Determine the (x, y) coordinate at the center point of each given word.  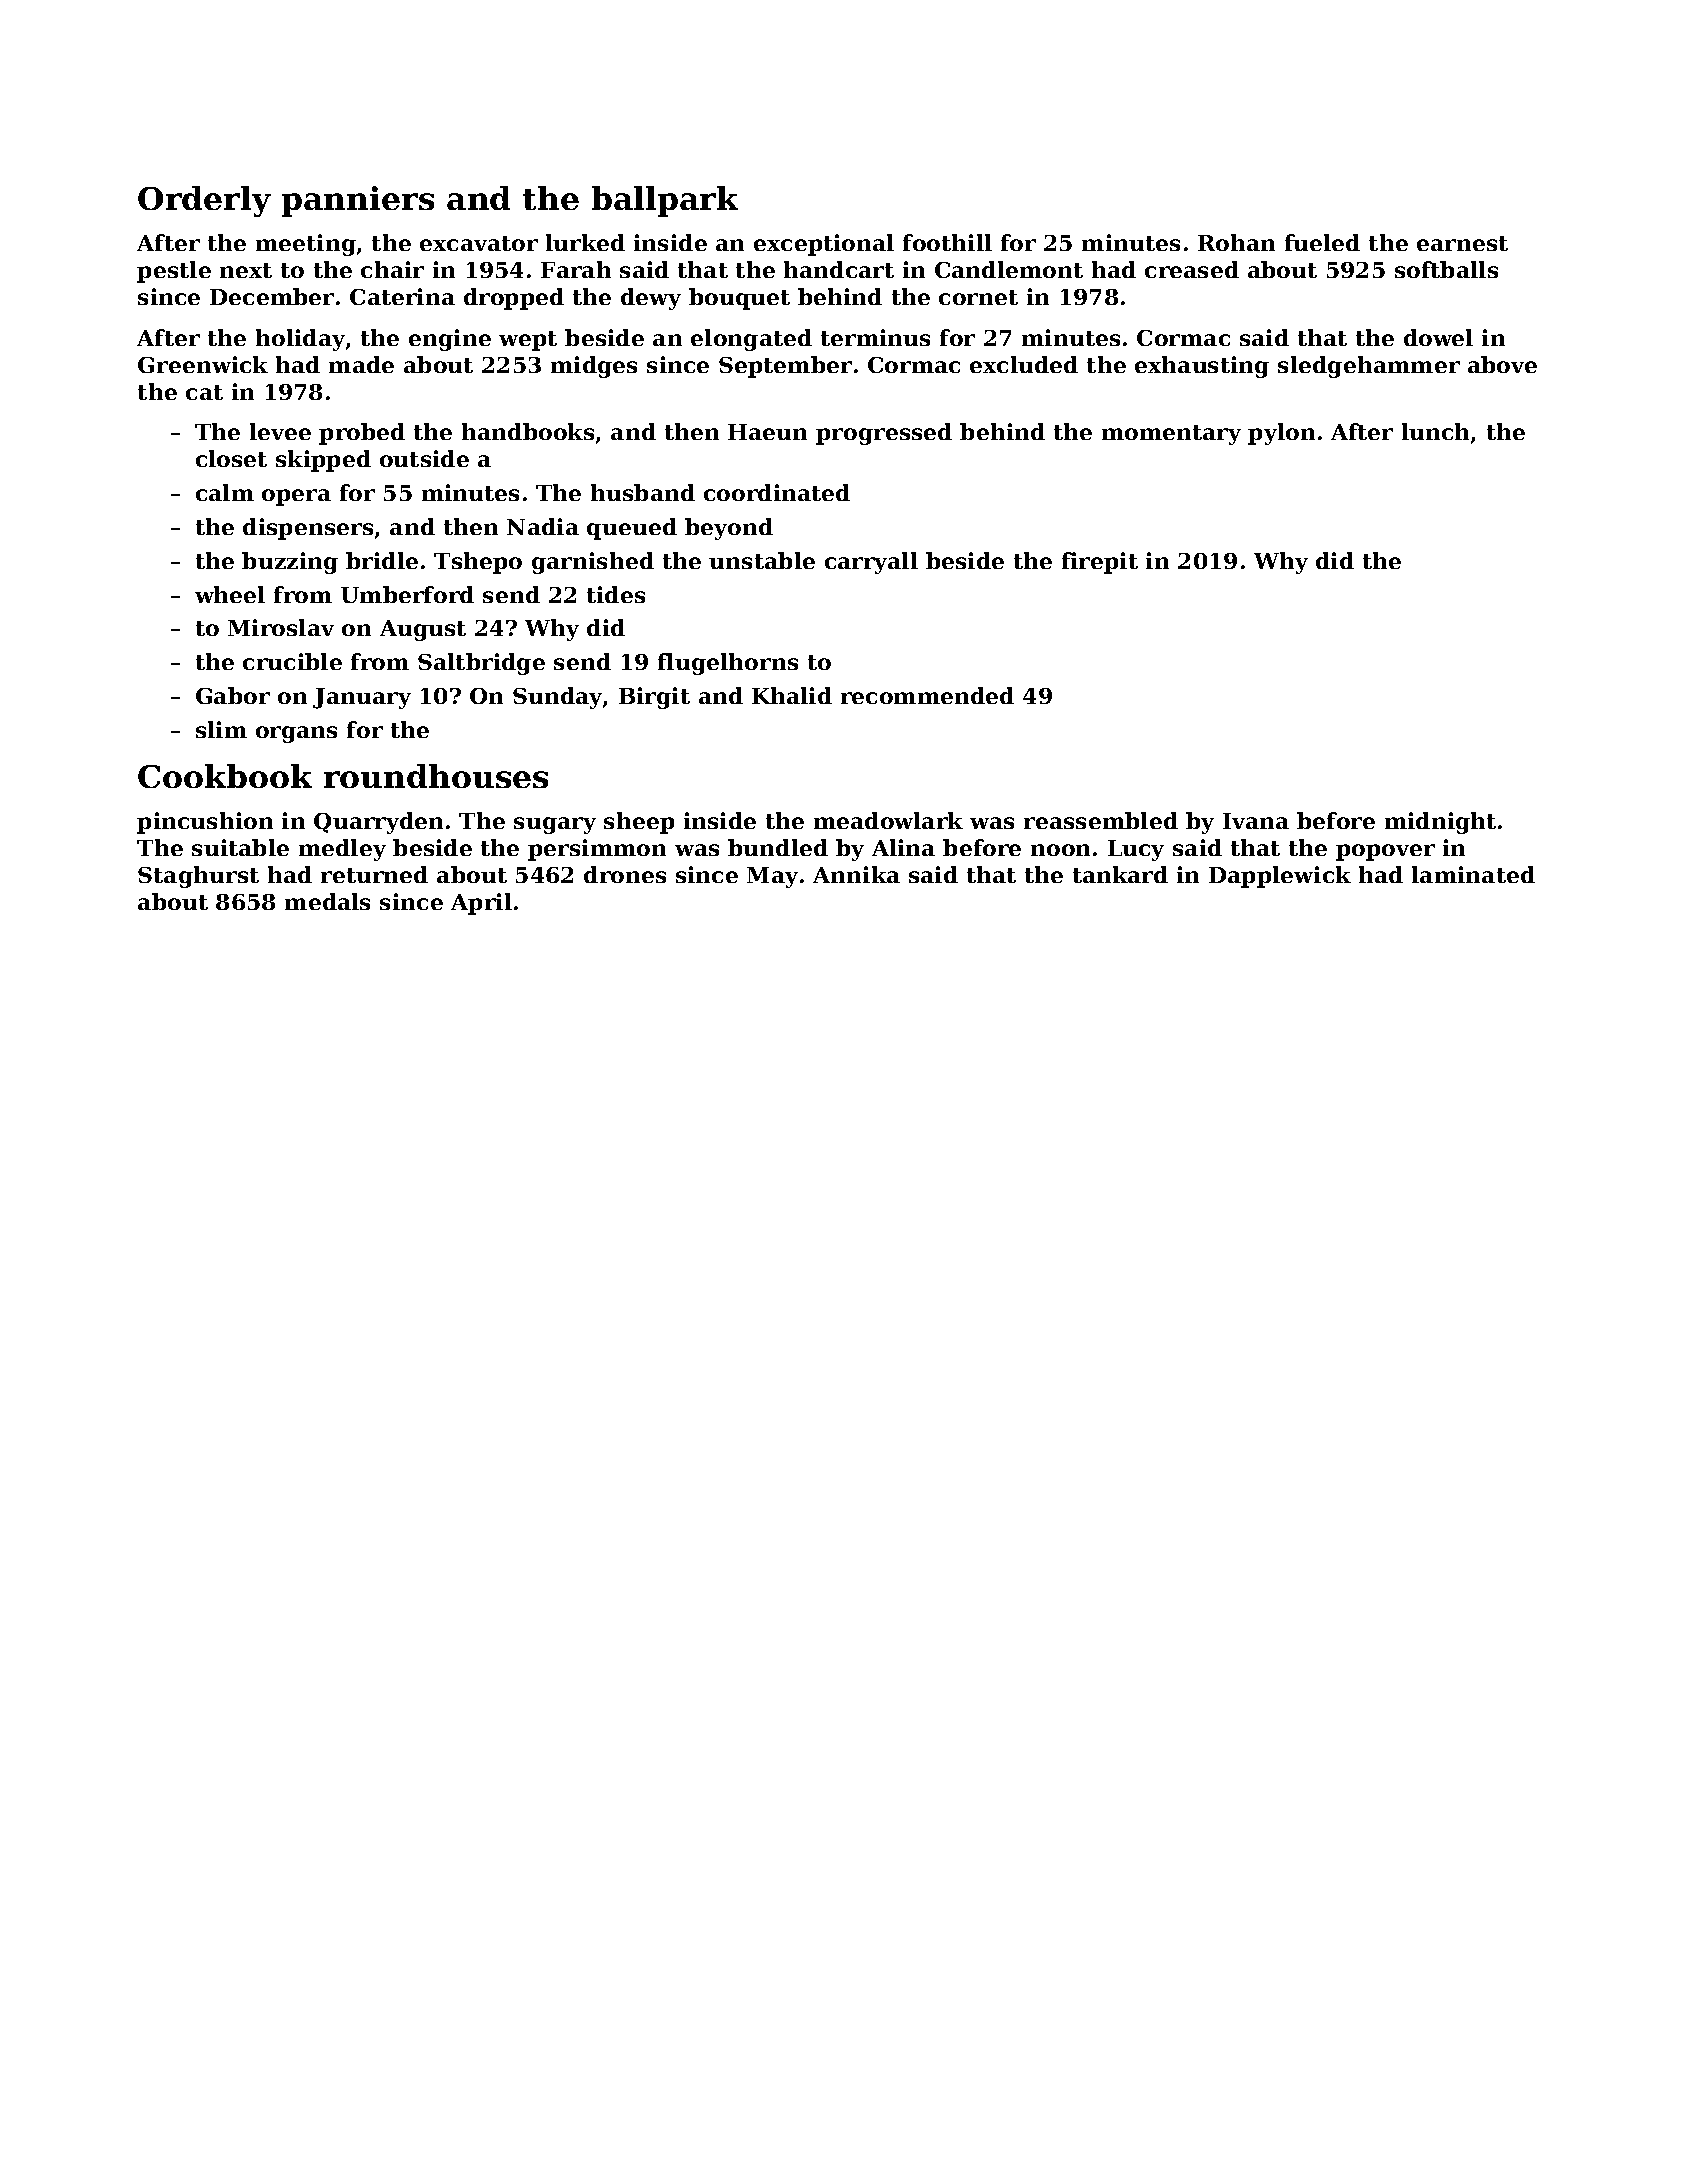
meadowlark (888, 820)
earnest (1462, 243)
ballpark (665, 201)
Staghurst (198, 877)
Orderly (204, 201)
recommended (927, 695)
